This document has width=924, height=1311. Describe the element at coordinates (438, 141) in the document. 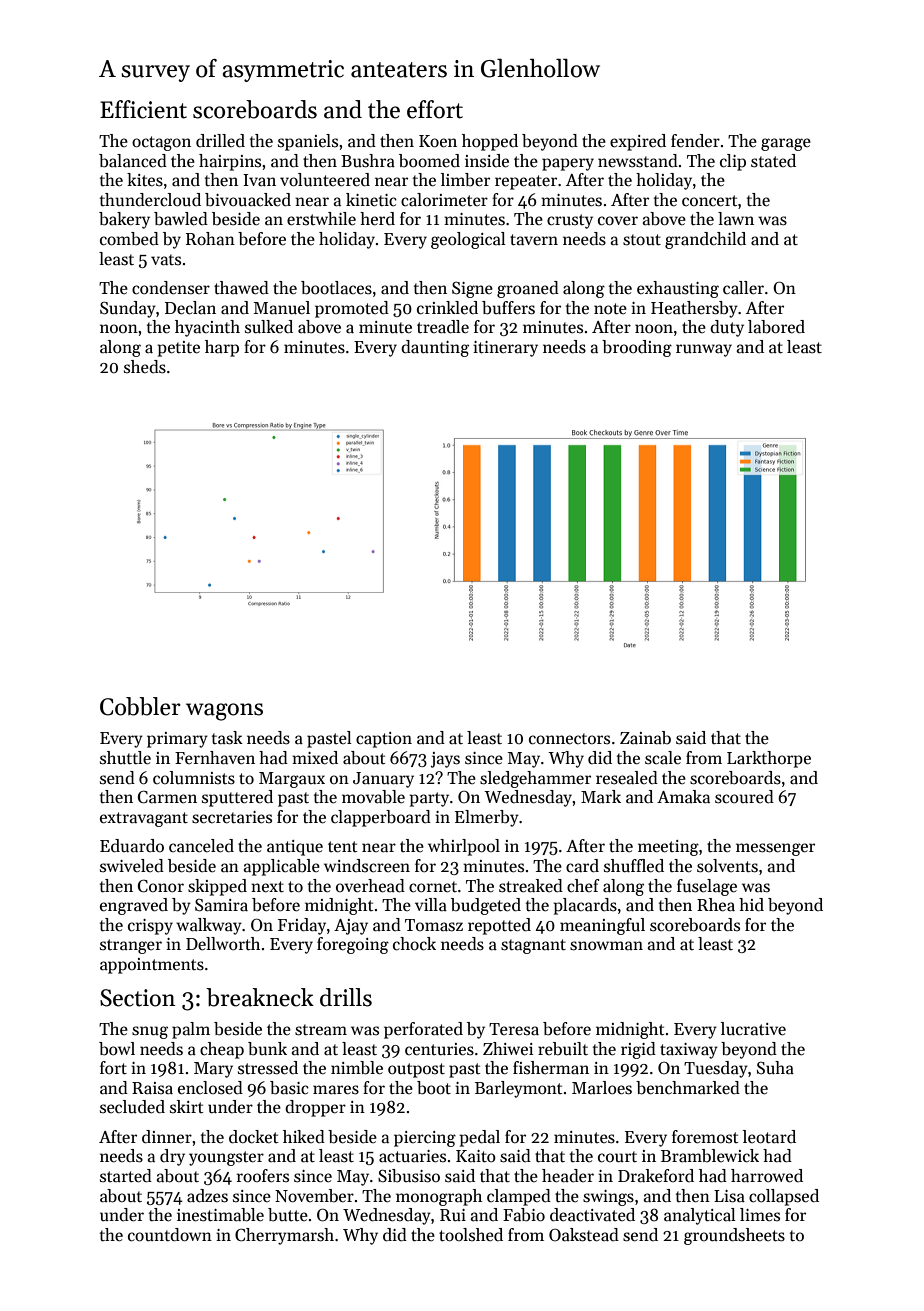

I see `Koen` at that location.
